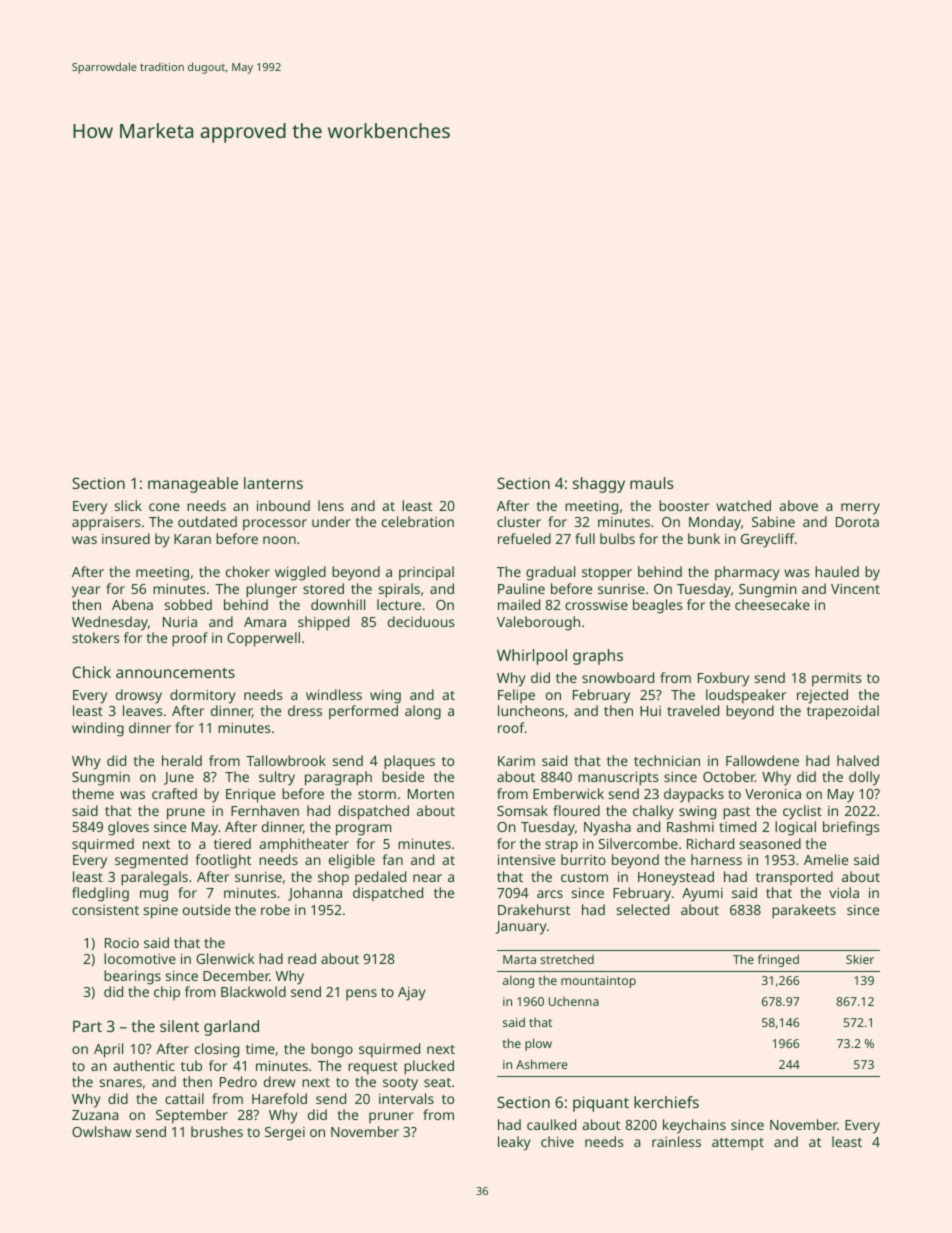 This screenshot has width=952, height=1233. I want to click on Uchenna, so click(574, 1001).
